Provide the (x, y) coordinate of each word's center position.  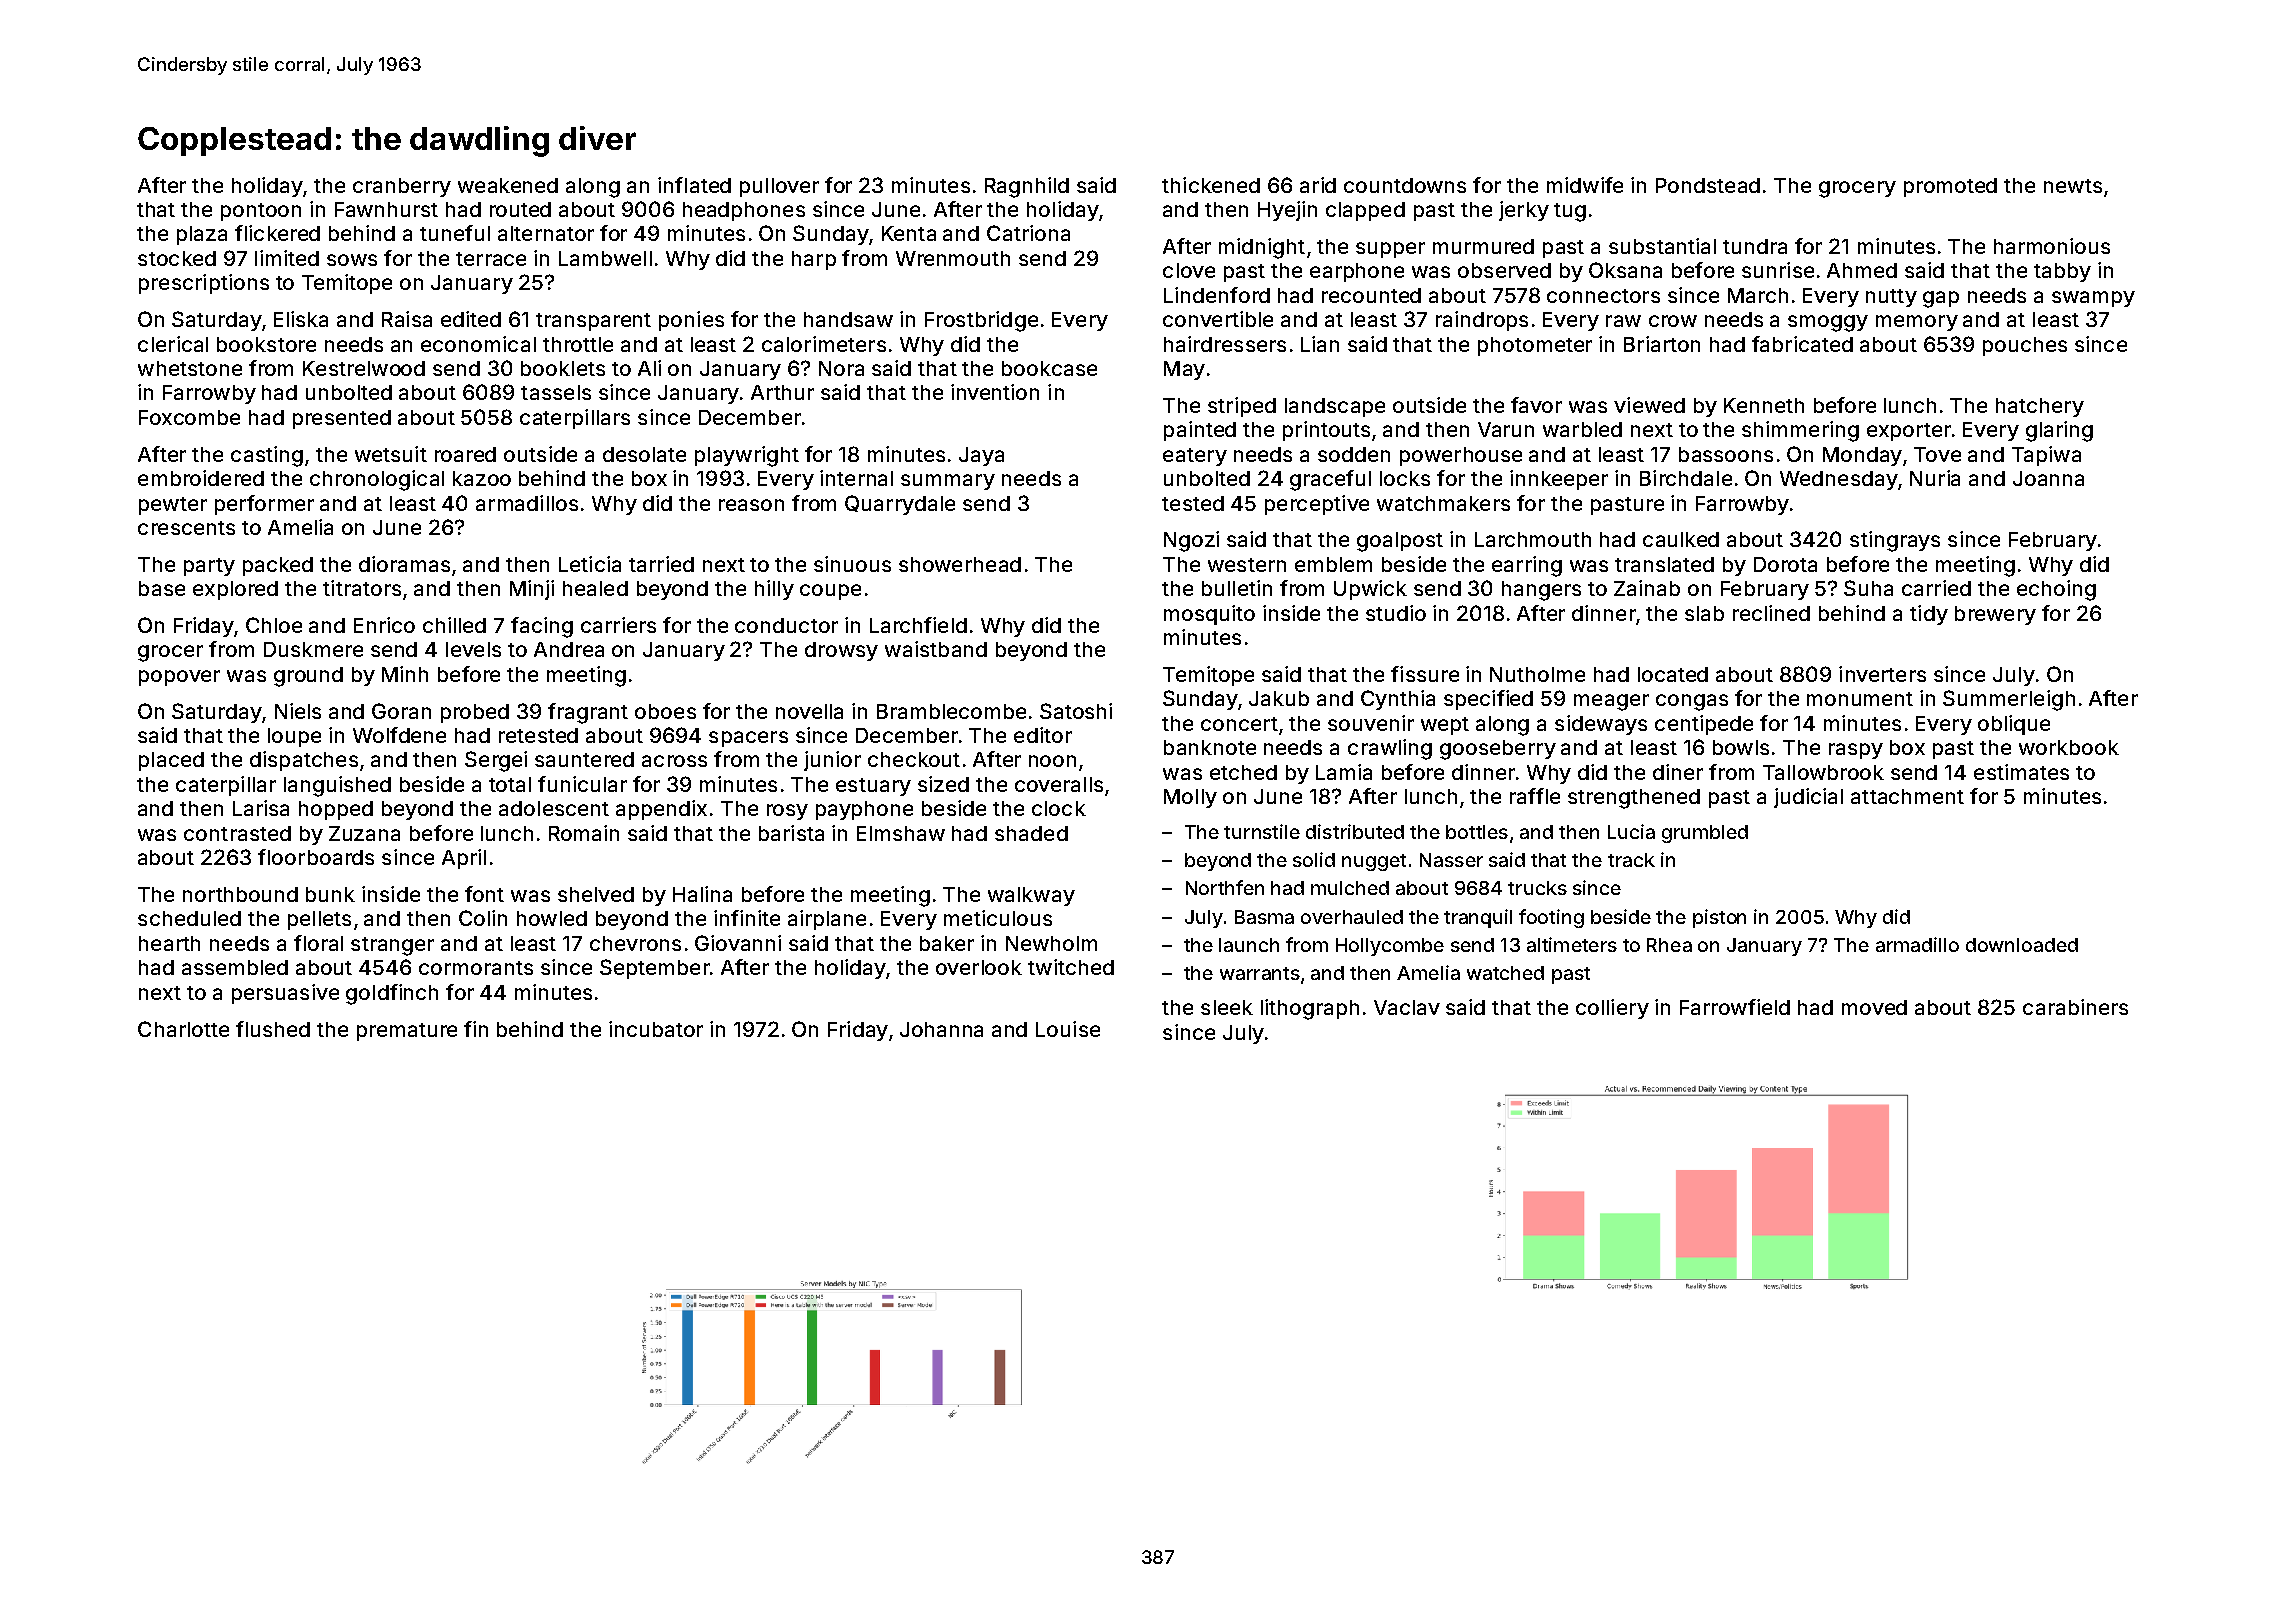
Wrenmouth (953, 258)
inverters (1882, 674)
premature (407, 1032)
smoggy (1828, 323)
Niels (298, 711)
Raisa (407, 319)
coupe (830, 592)
